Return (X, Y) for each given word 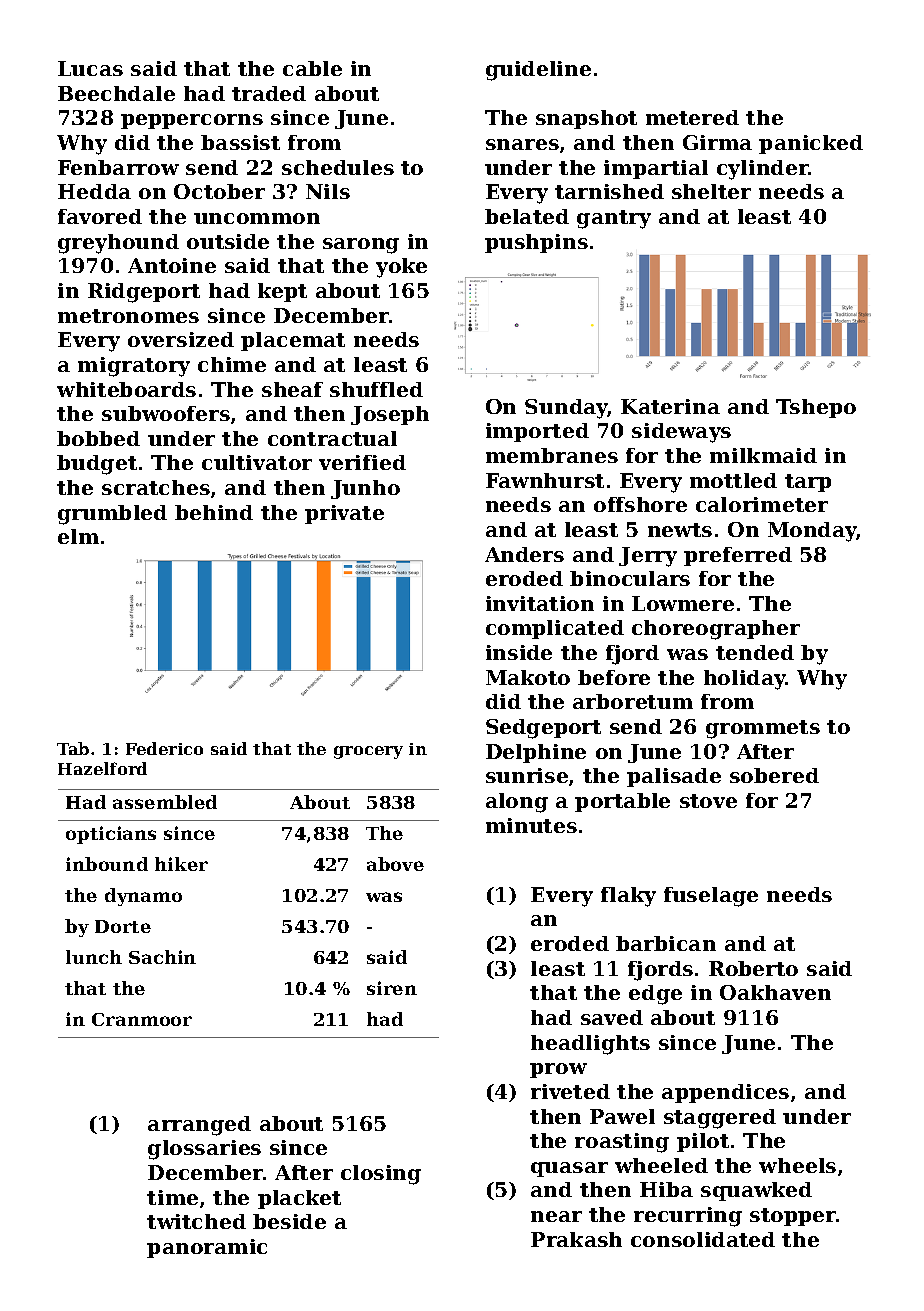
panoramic (207, 1248)
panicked (811, 144)
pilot (703, 1142)
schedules (338, 167)
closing (381, 1175)
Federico (164, 748)
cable (312, 68)
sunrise (527, 775)
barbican (666, 943)
